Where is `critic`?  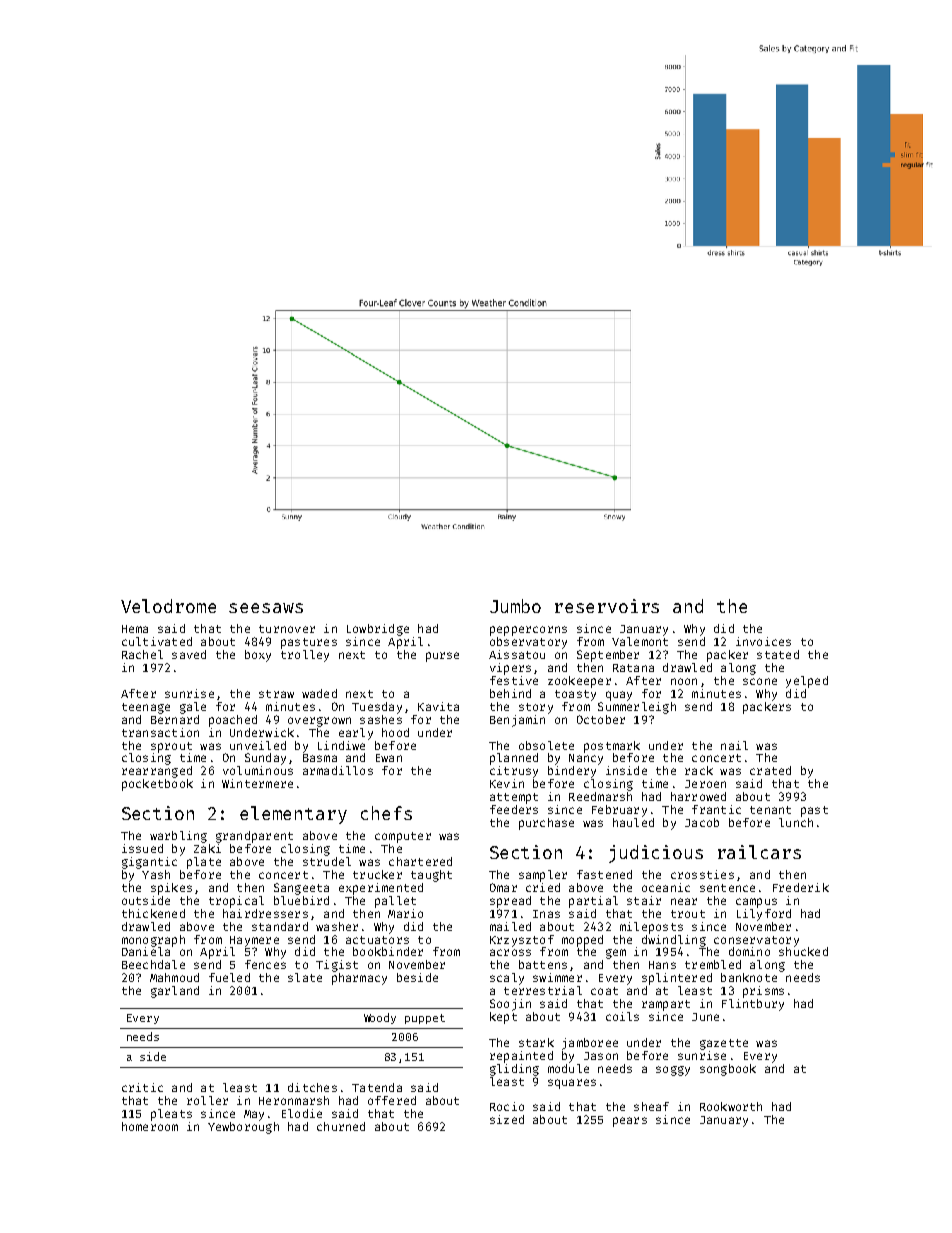 critic is located at coordinates (142, 1087).
